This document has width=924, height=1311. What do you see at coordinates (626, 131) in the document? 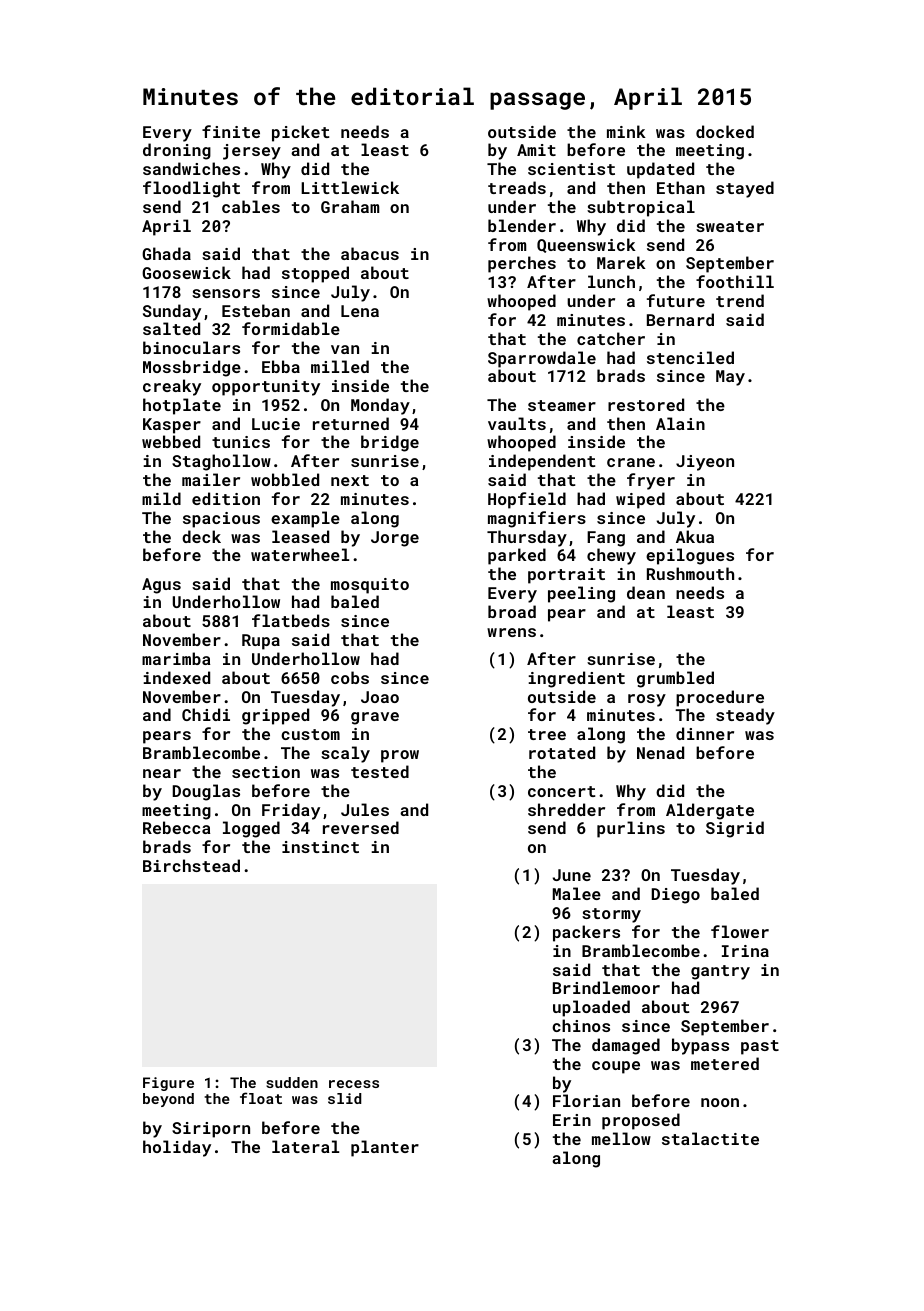
I see `mink` at bounding box center [626, 131].
